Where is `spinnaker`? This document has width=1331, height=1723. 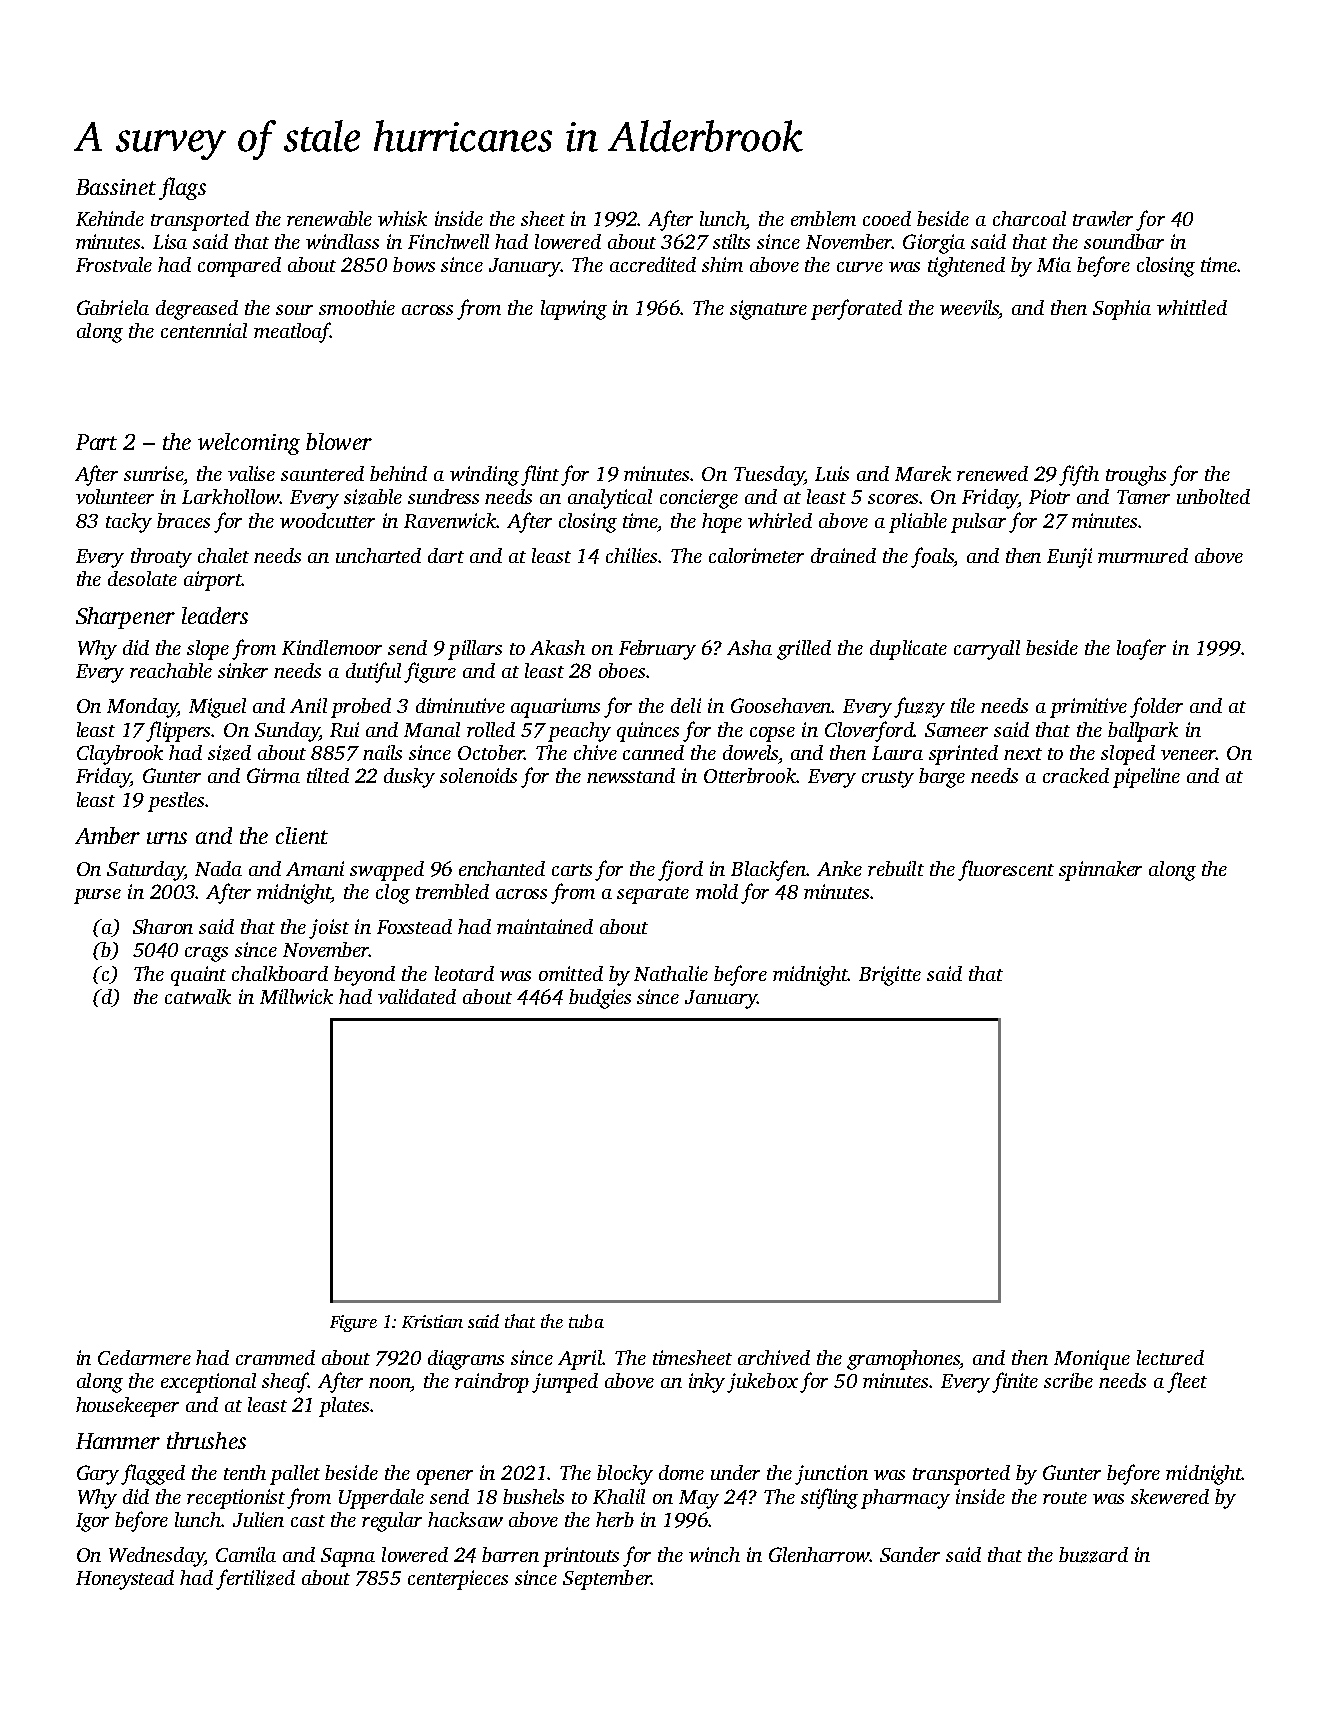
spinnaker is located at coordinates (1100, 871).
